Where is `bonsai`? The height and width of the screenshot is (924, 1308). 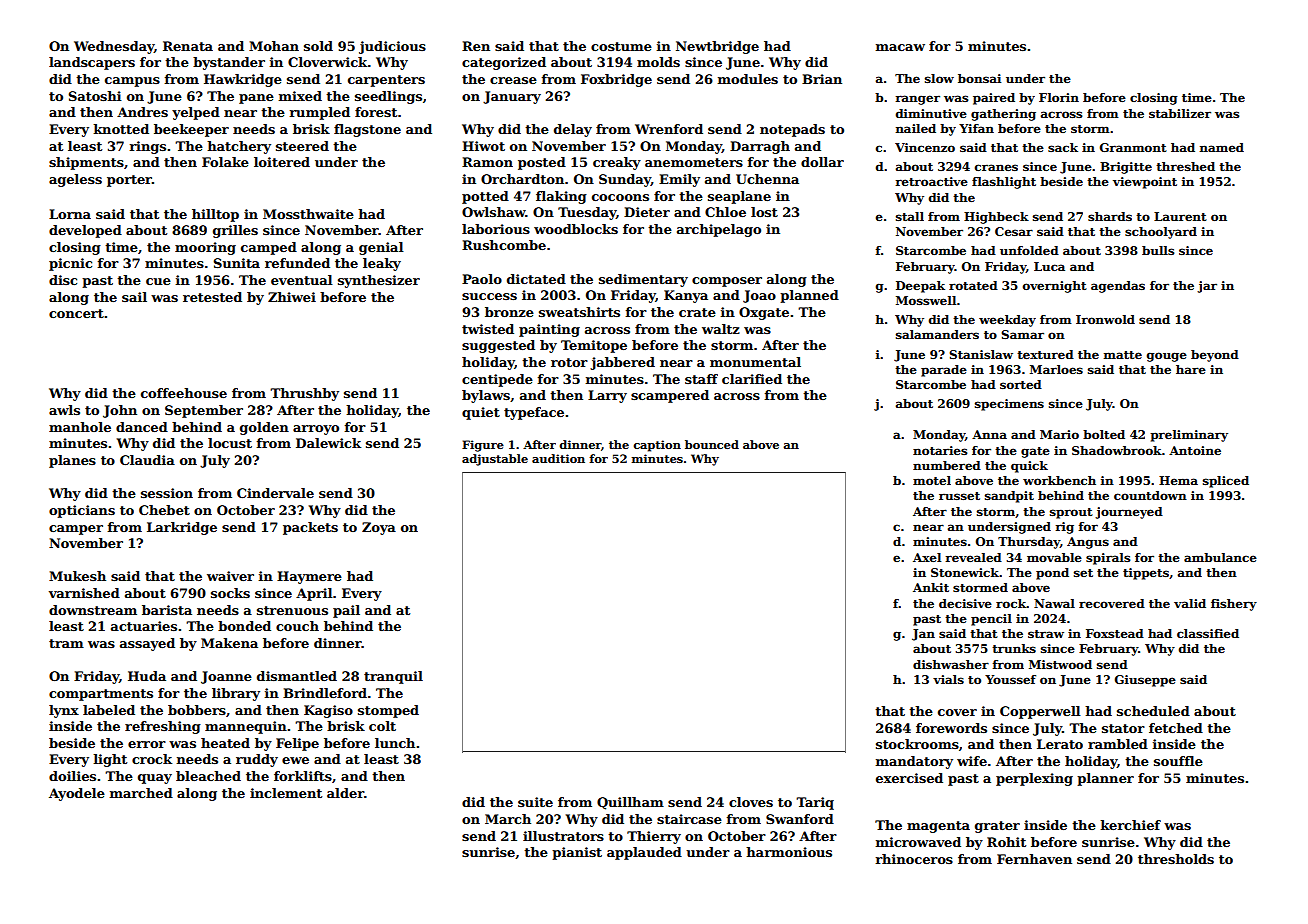
bonsai is located at coordinates (979, 78).
